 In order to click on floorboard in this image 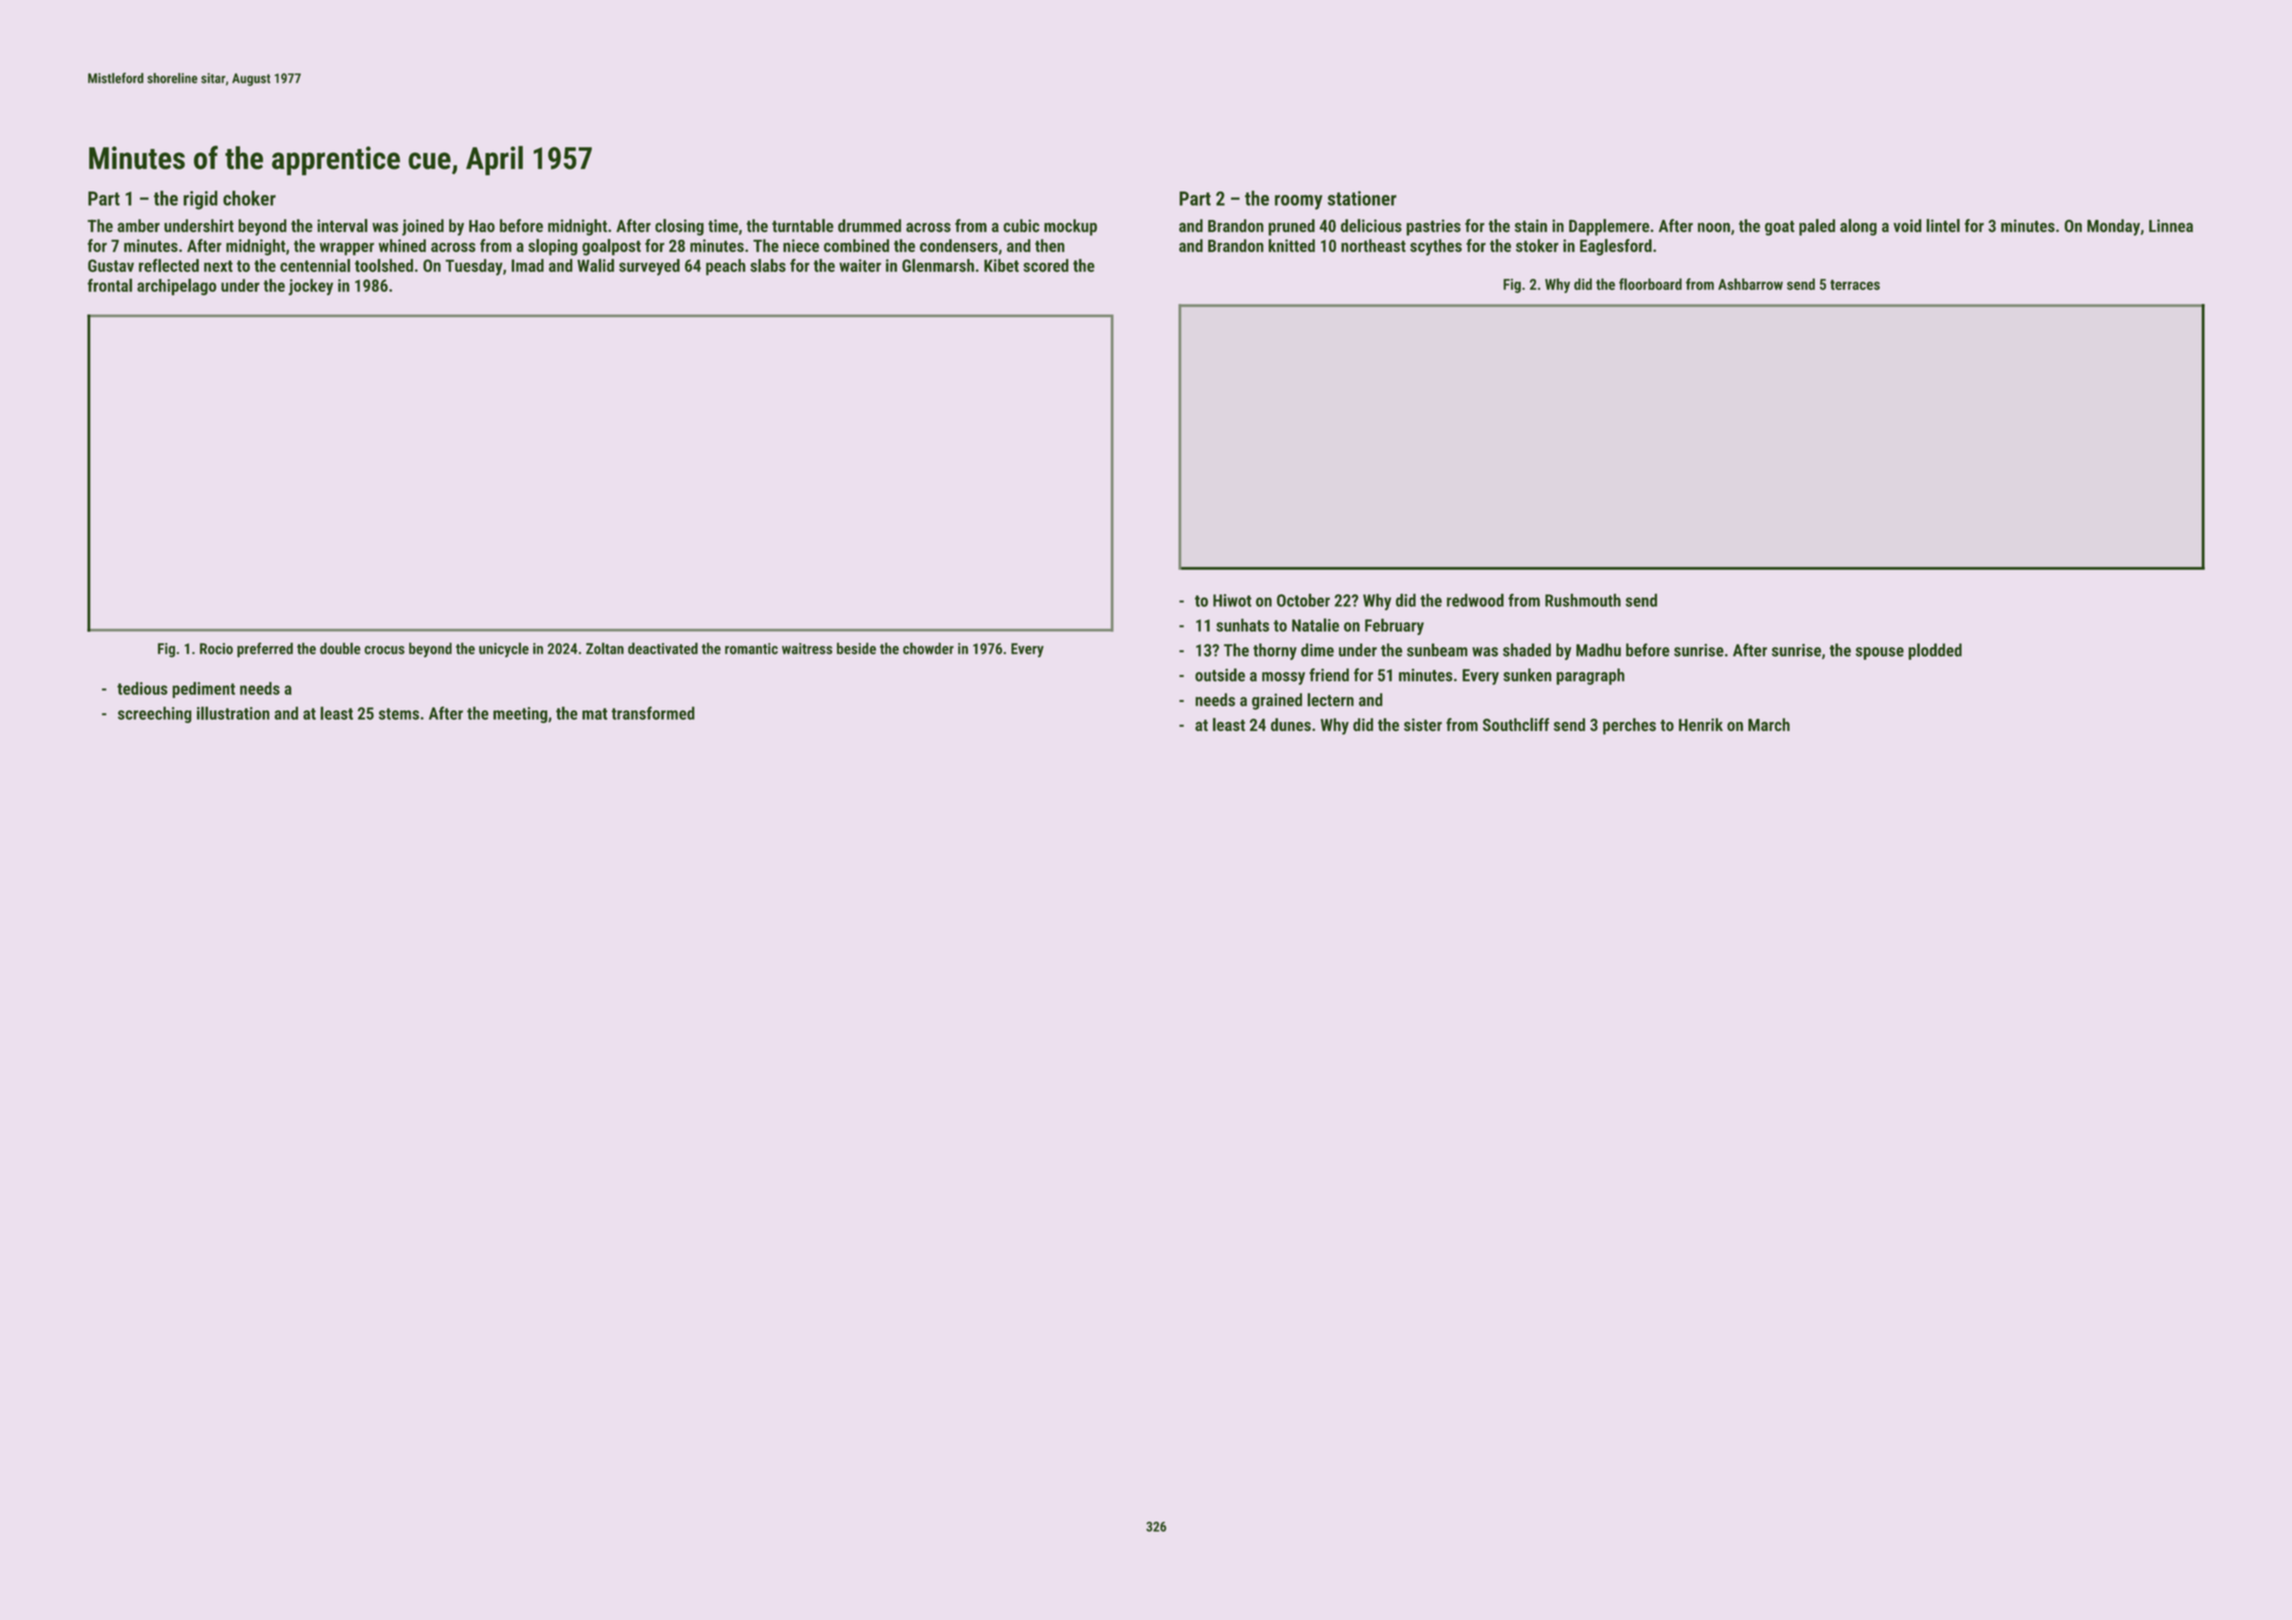, I will do `click(1650, 284)`.
